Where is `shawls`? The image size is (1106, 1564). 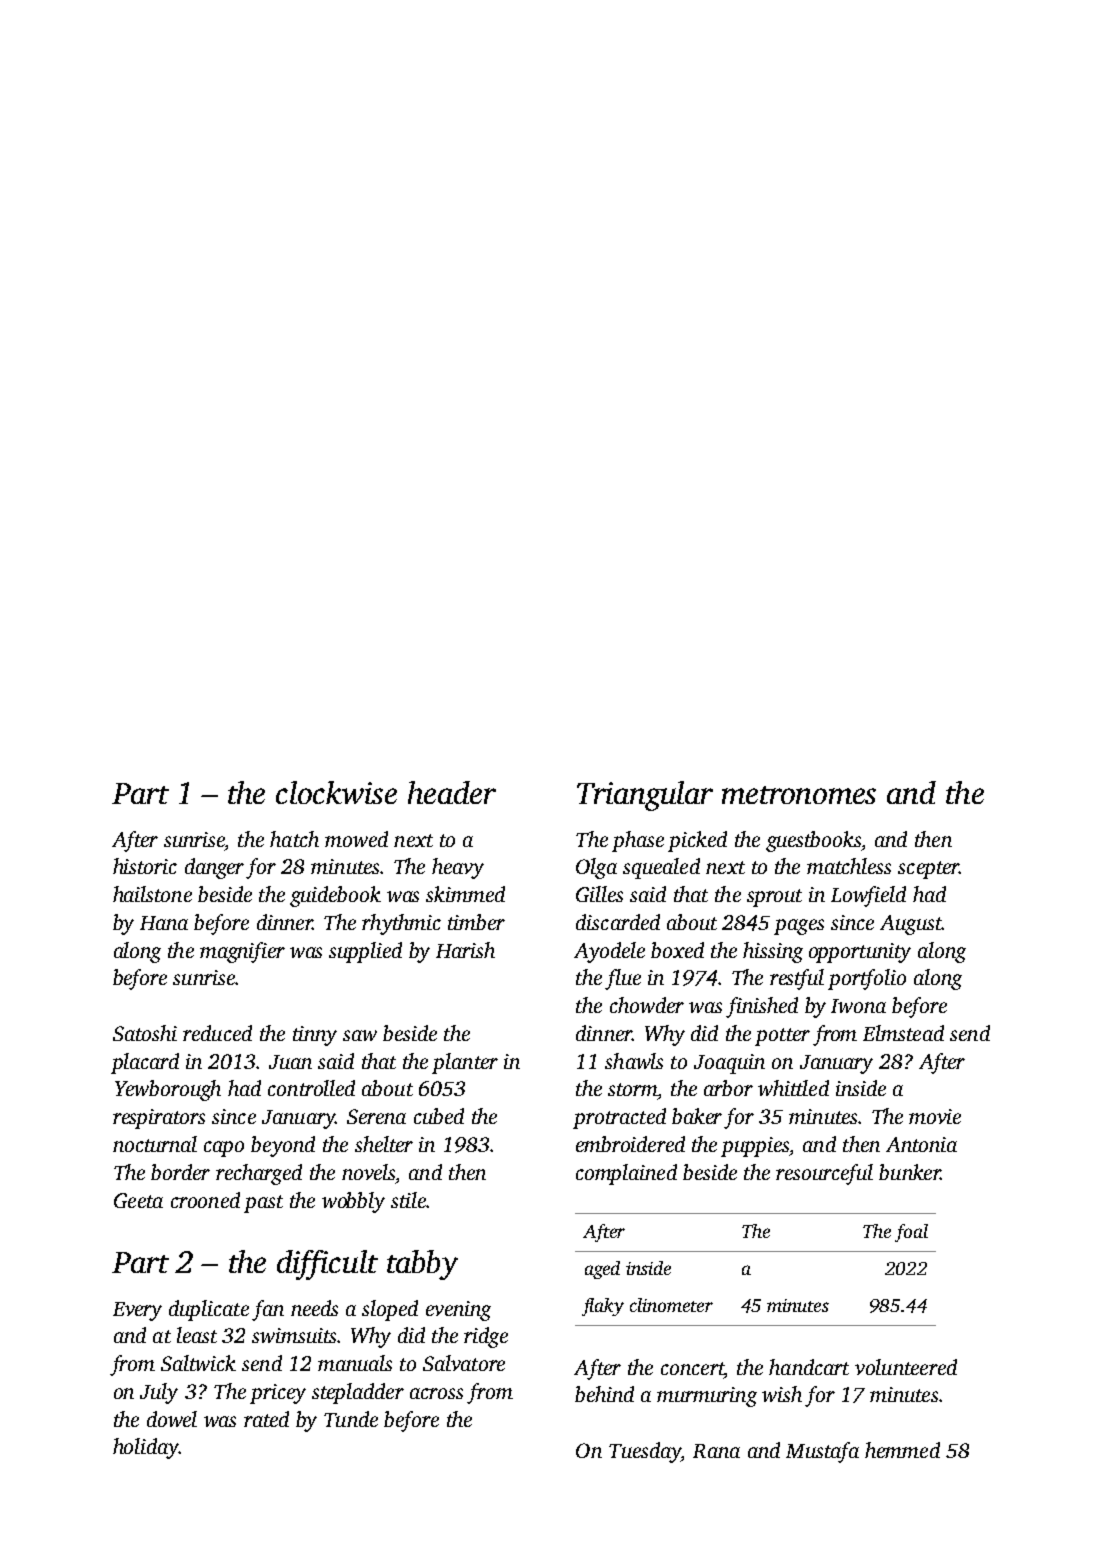 shawls is located at coordinates (634, 1061).
